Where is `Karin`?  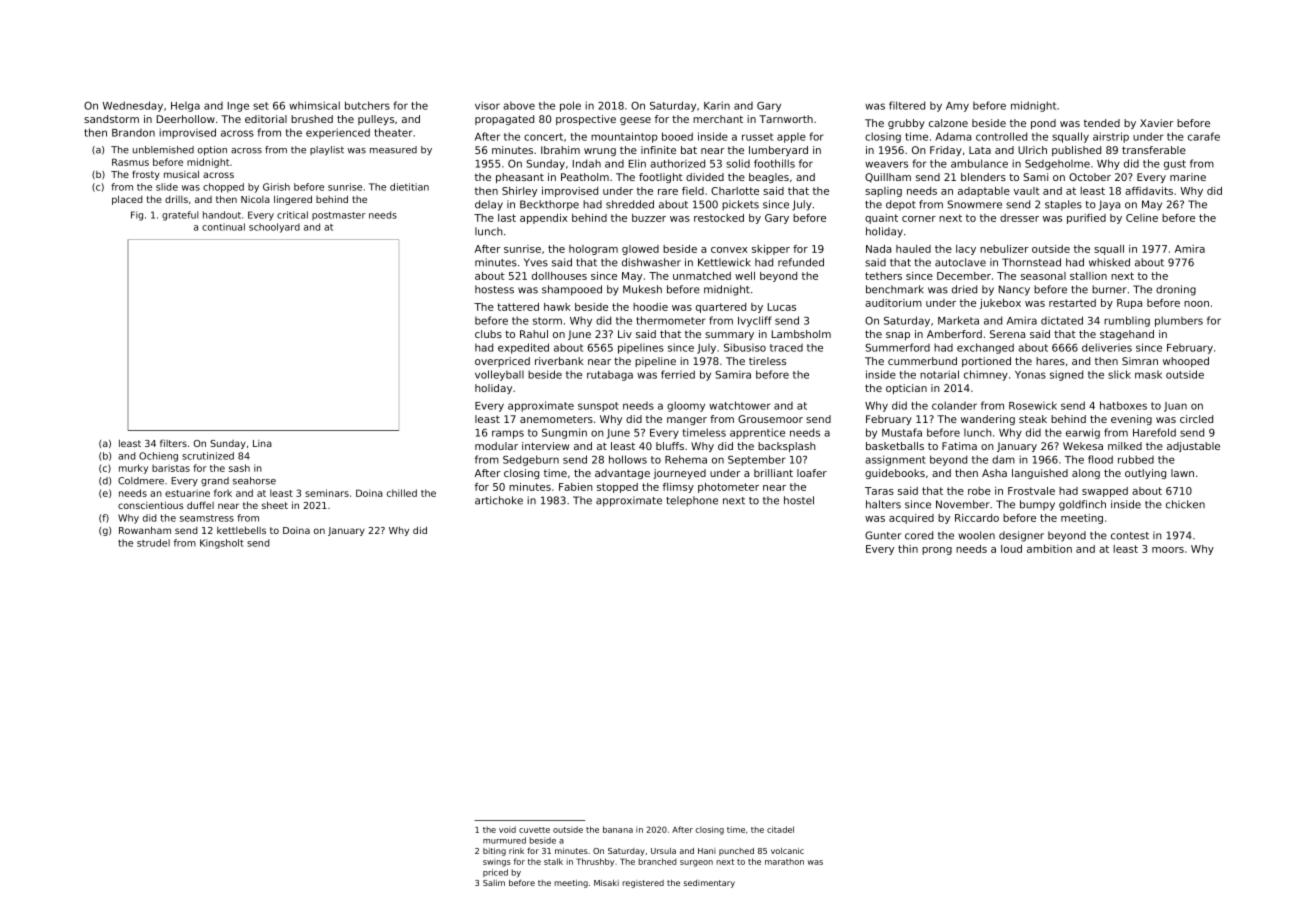 Karin is located at coordinates (717, 105).
